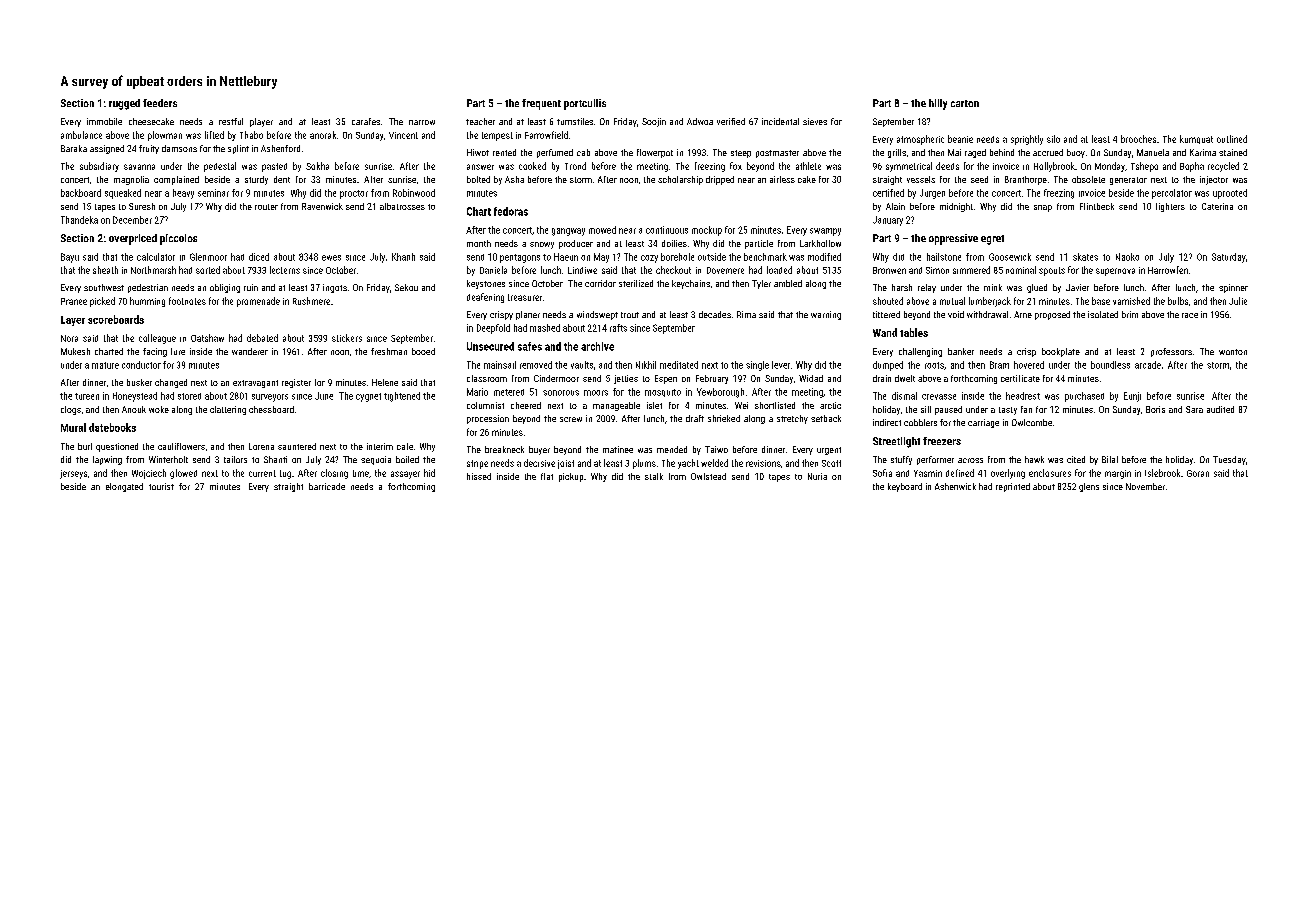 The height and width of the document is (924, 1308). What do you see at coordinates (815, 121) in the document?
I see `sieves` at bounding box center [815, 121].
